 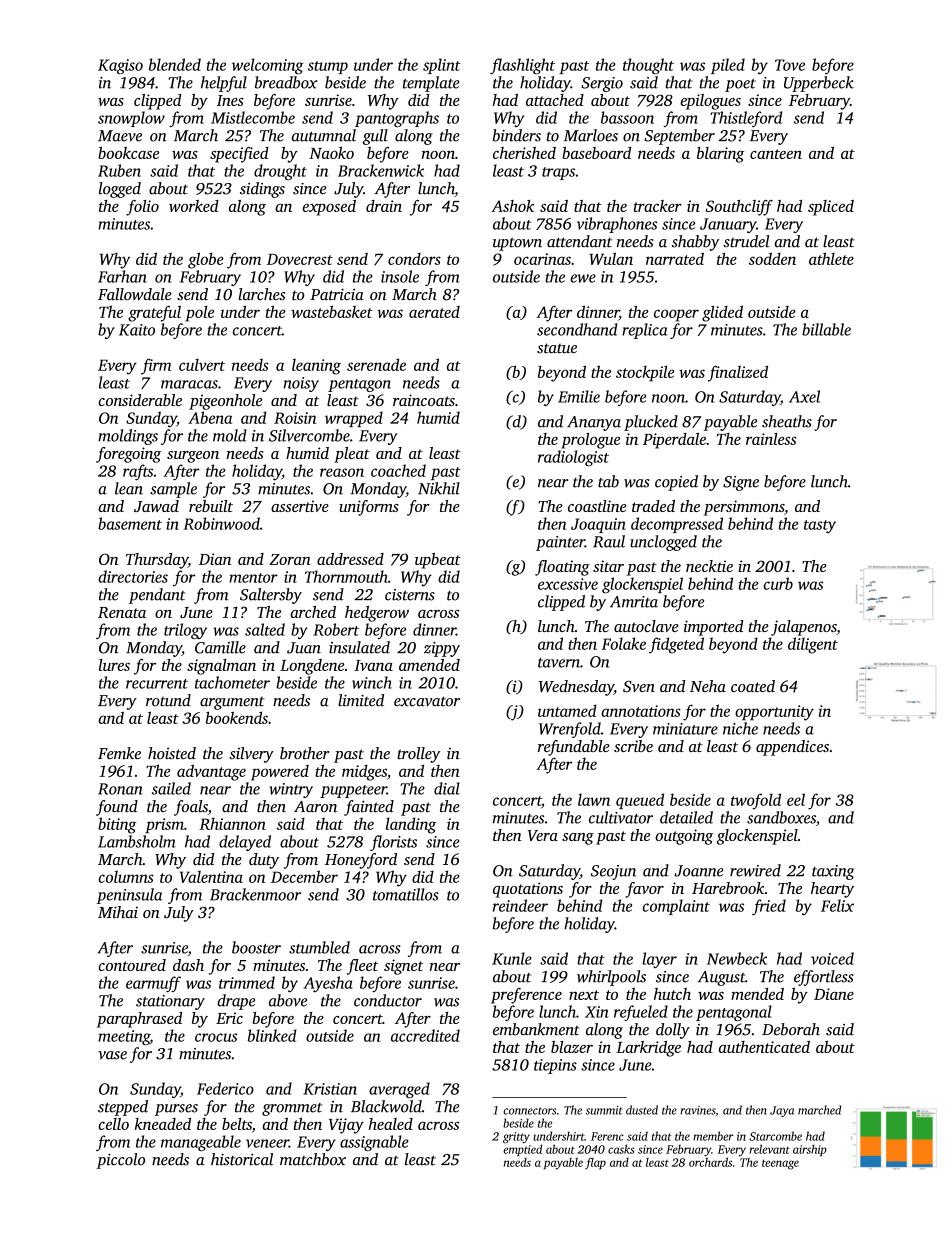 I want to click on teenage, so click(x=780, y=1165).
